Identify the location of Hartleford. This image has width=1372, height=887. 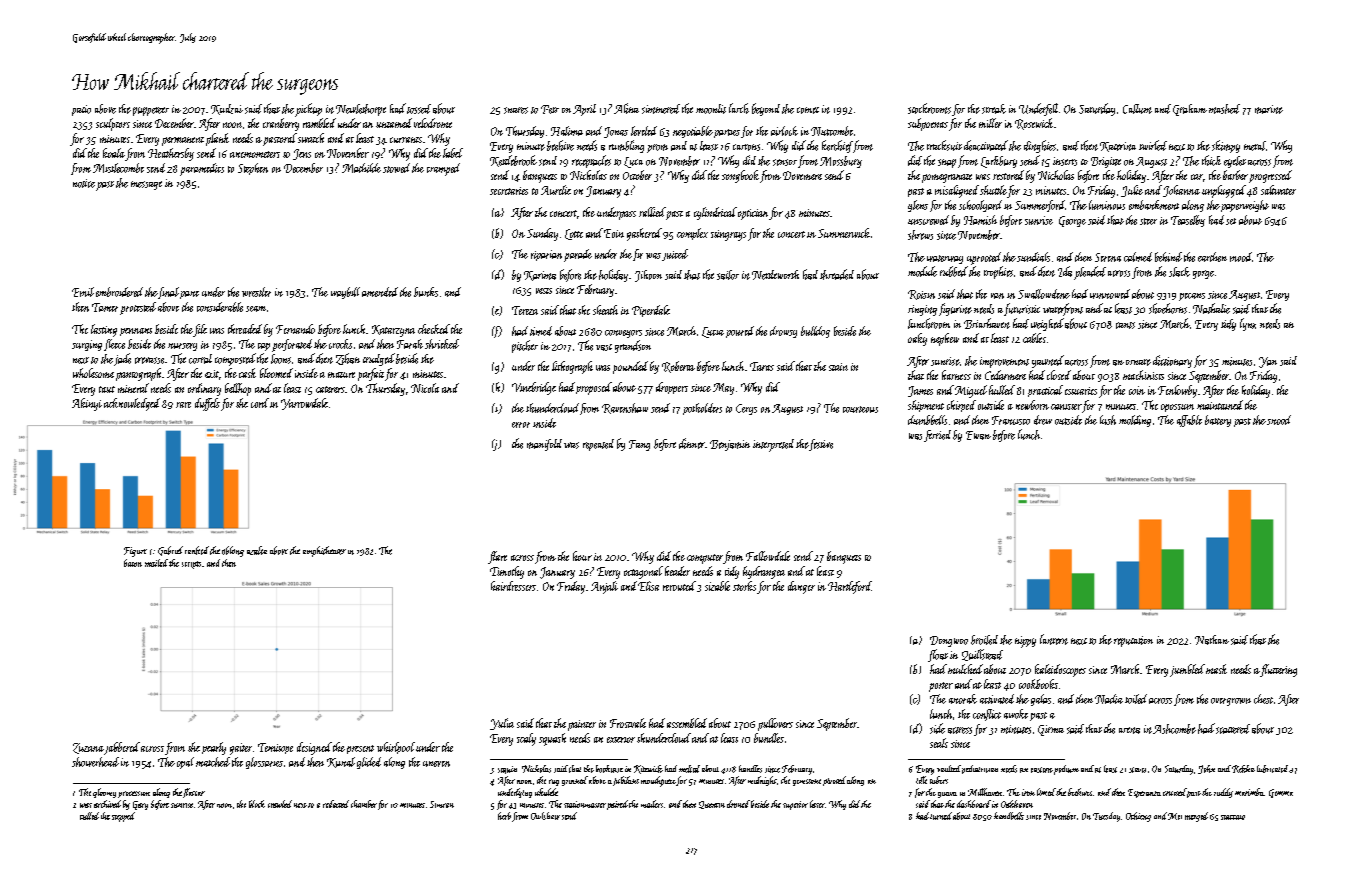
(850, 587).
